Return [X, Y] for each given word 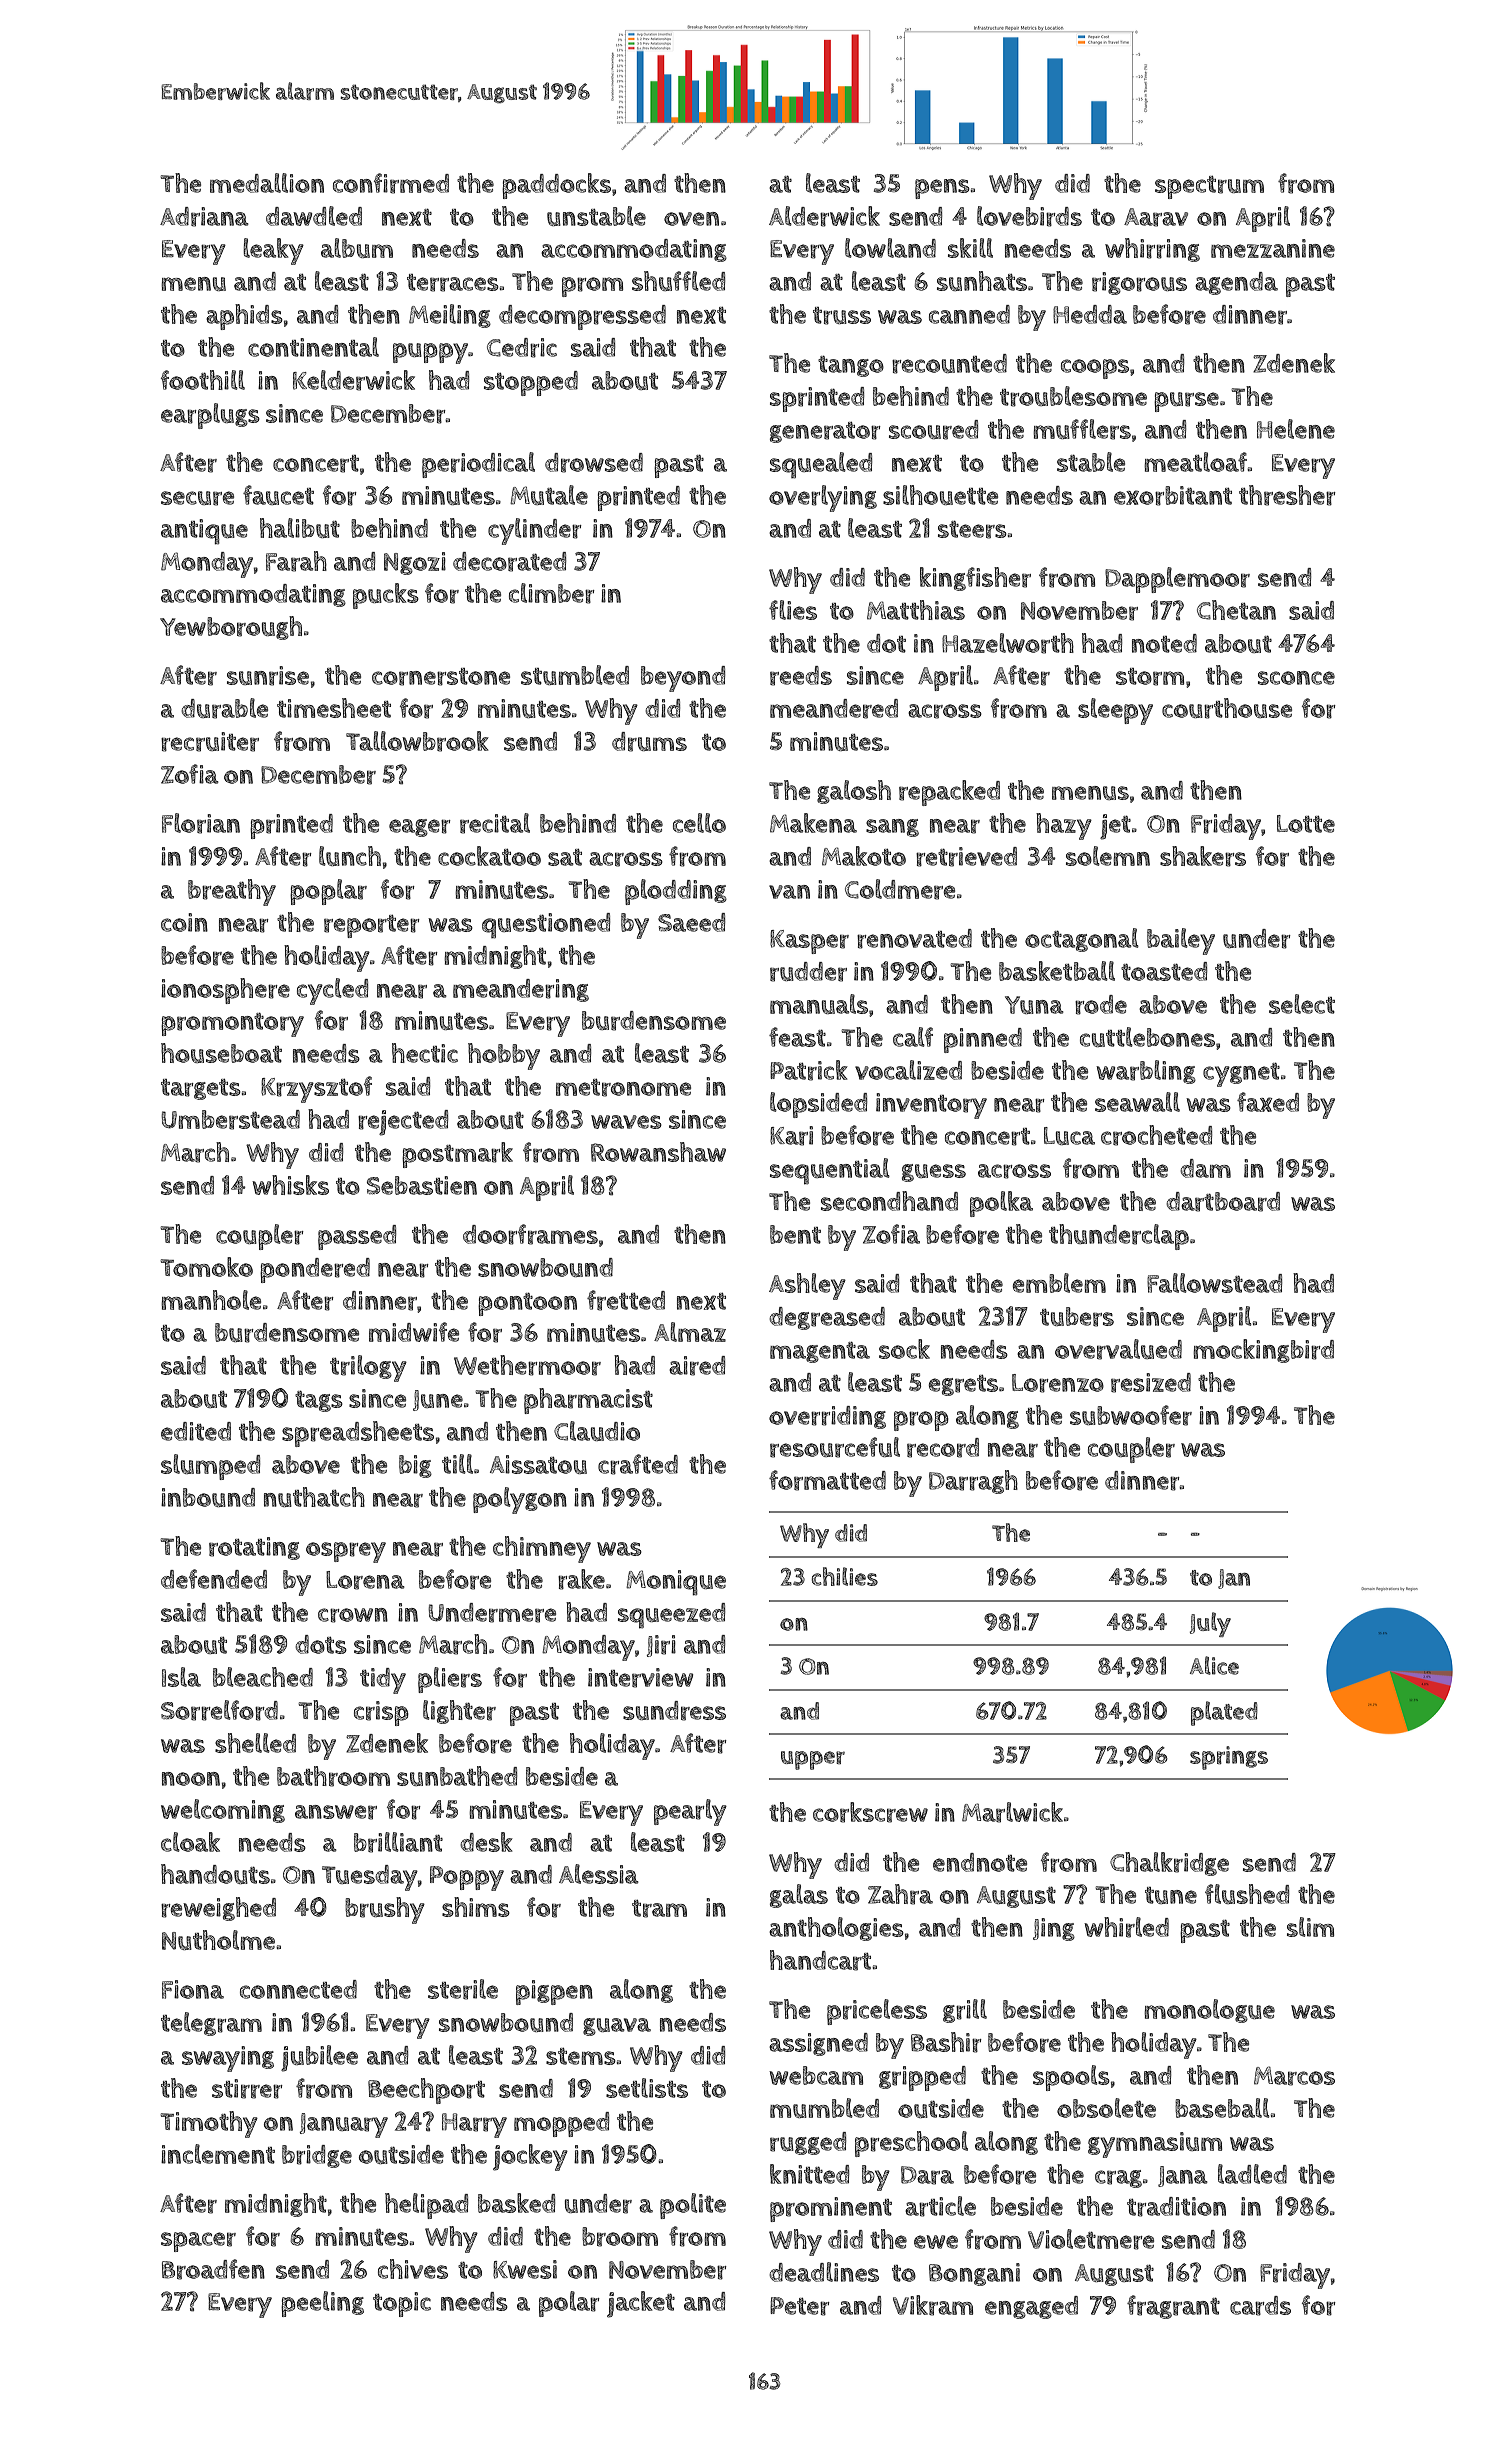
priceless [877, 2012]
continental [313, 347]
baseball [1222, 2108]
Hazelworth [1008, 643]
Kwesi [525, 2269]
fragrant [1173, 2307]
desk [486, 1842]
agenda [1236, 283]
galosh [854, 792]
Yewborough [231, 628]
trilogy [368, 1368]
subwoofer [1131, 1415]
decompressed [582, 317]
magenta [820, 1352]
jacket [641, 2304]
